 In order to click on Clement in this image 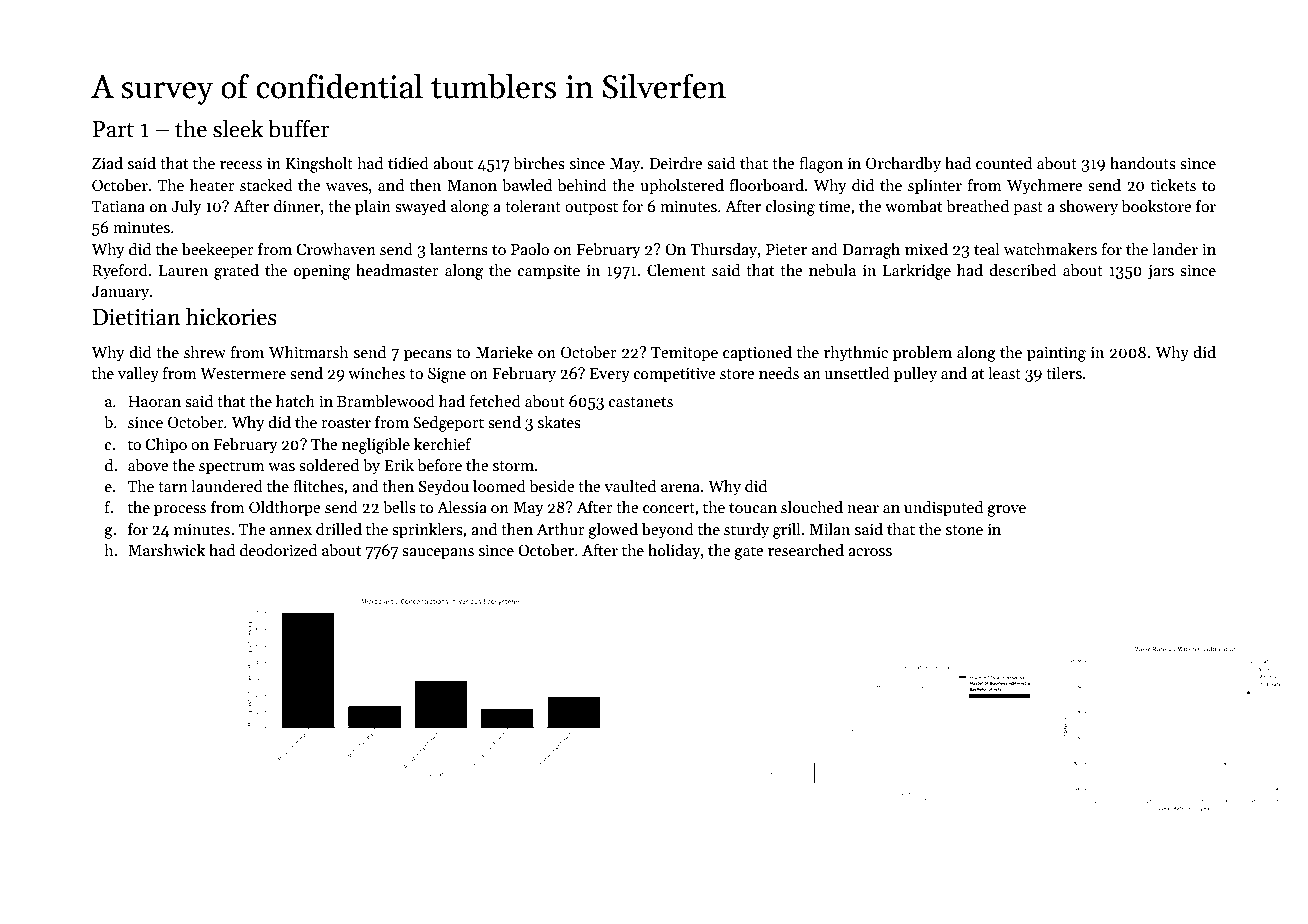, I will do `click(676, 270)`.
